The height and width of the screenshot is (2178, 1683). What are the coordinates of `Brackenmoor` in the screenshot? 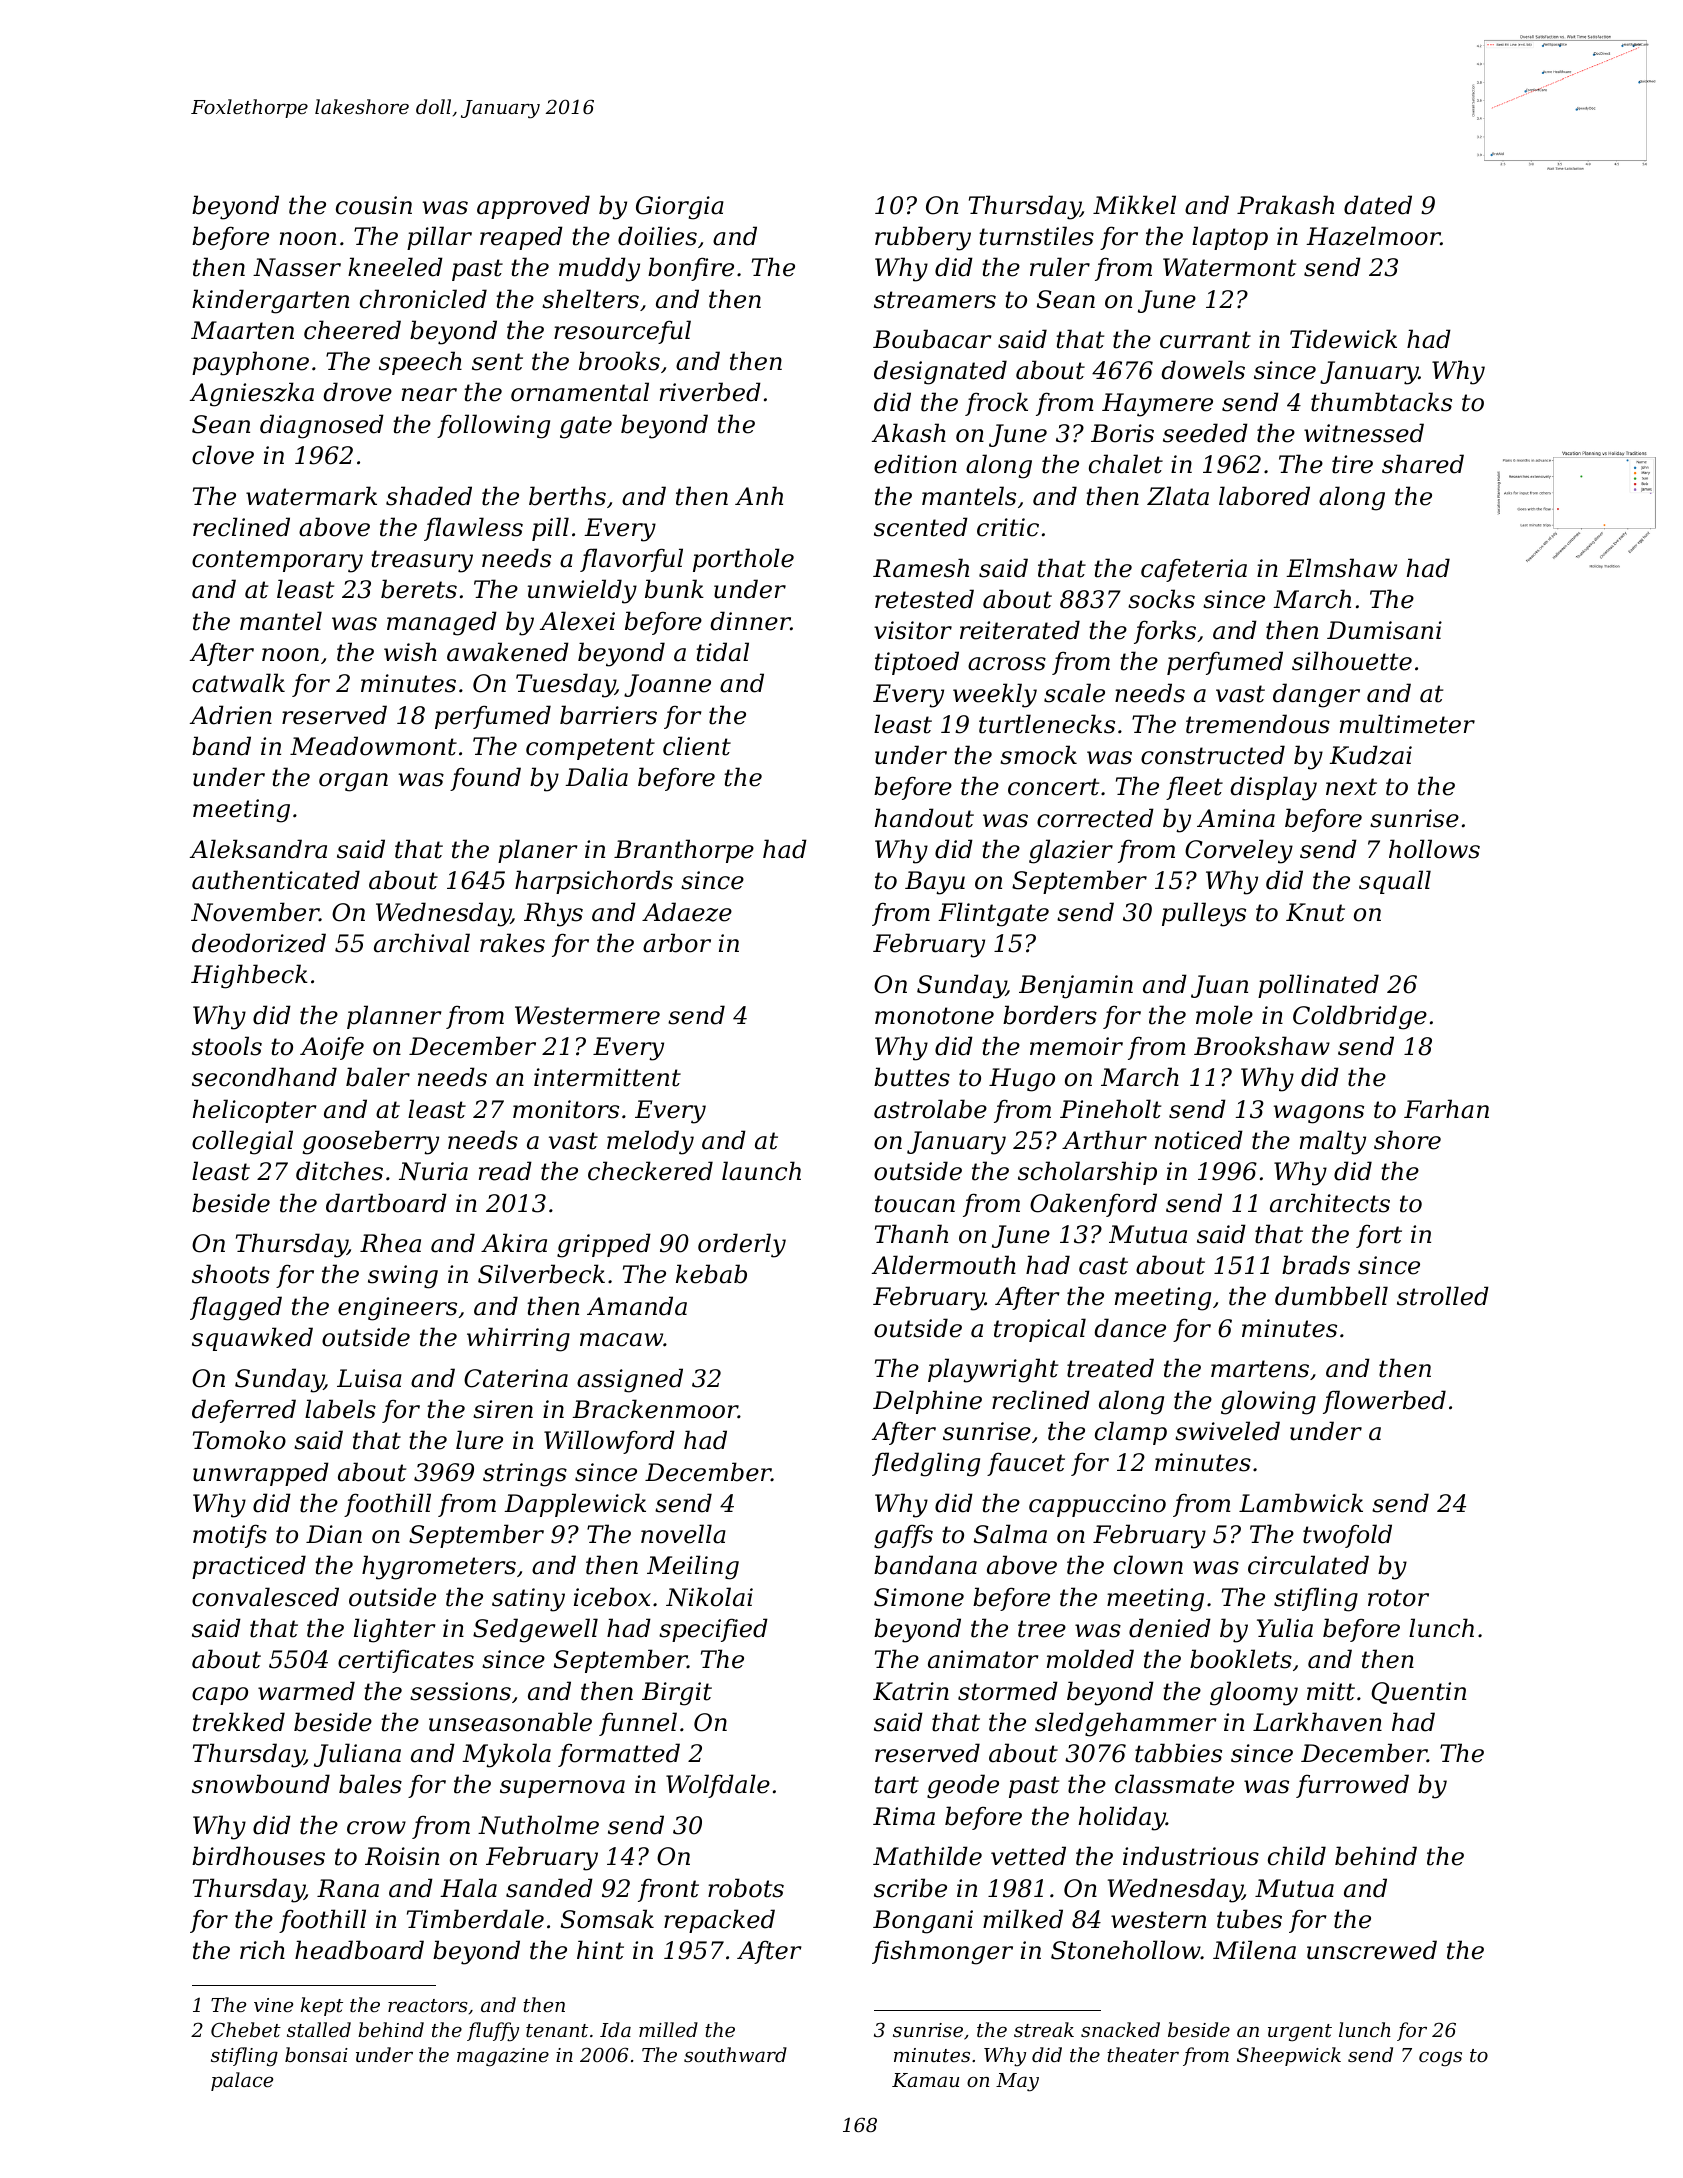 It's located at (655, 1409).
